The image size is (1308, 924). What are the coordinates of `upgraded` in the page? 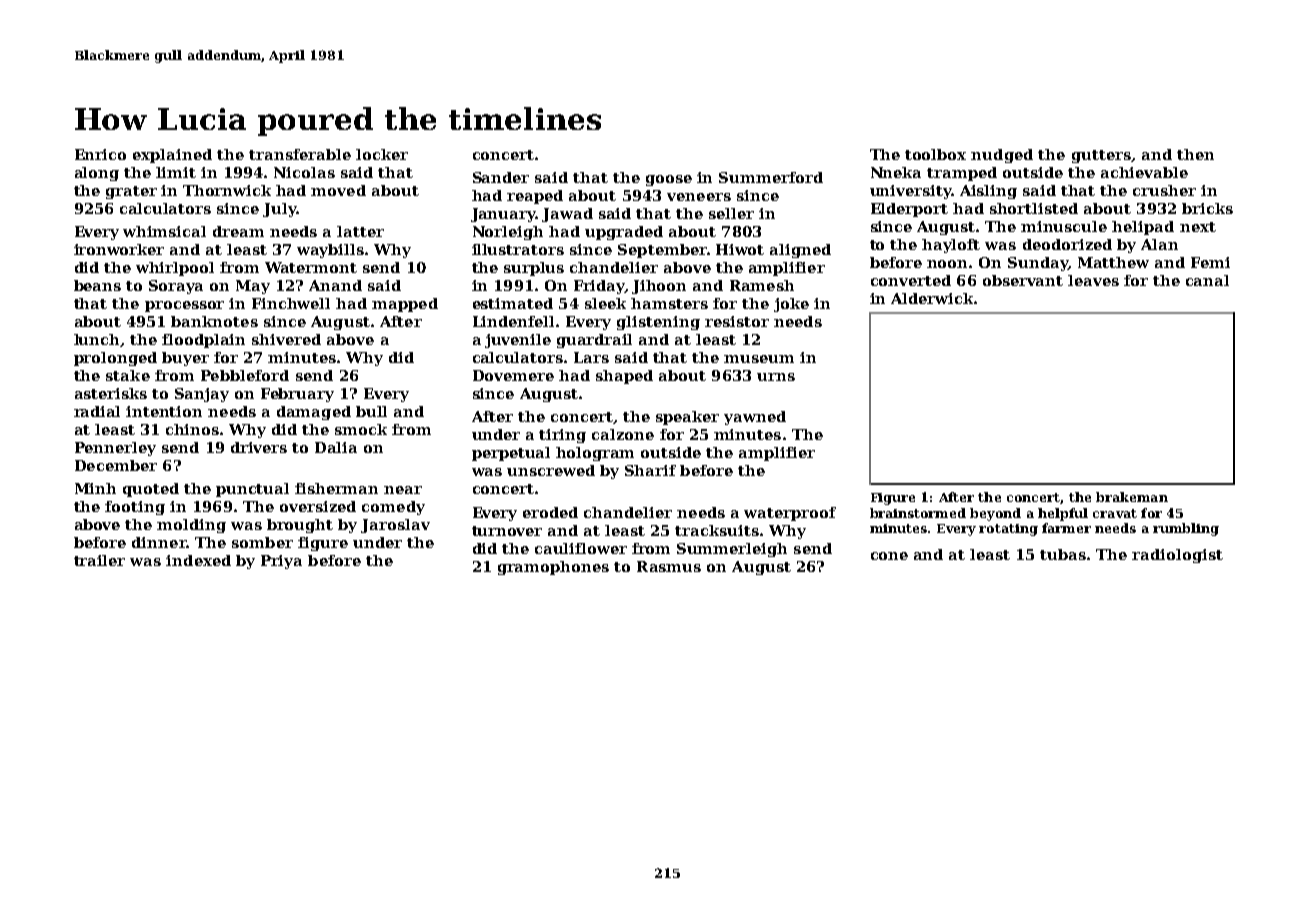 It's located at (624, 233).
